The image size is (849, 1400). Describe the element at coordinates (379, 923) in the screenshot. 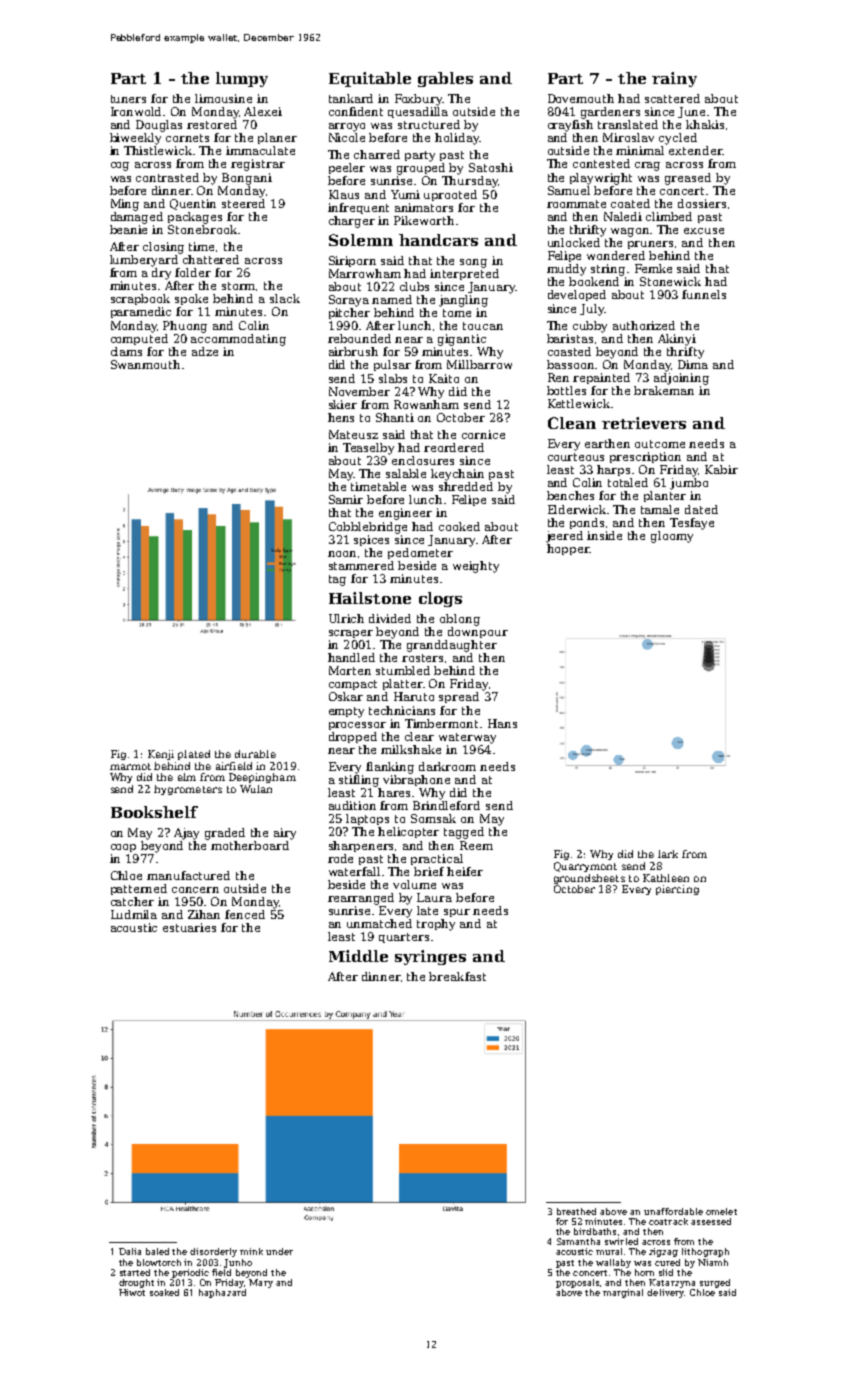

I see `unmatched` at that location.
